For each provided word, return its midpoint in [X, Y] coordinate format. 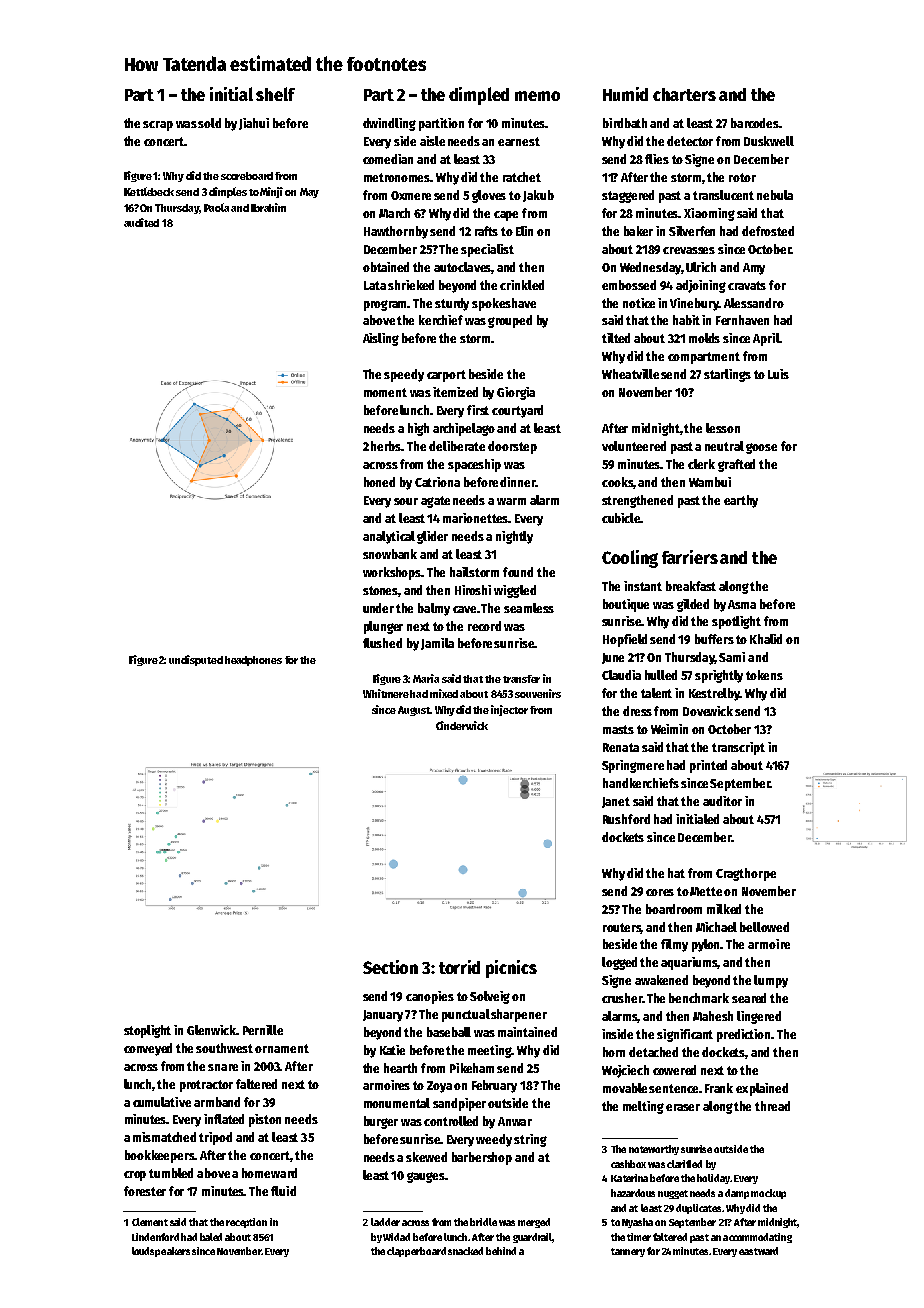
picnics [511, 969]
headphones [253, 661]
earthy [741, 501]
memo [537, 96]
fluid [283, 1191]
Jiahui [254, 124]
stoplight [147, 1031]
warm [511, 501]
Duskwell [769, 141]
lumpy [771, 981]
